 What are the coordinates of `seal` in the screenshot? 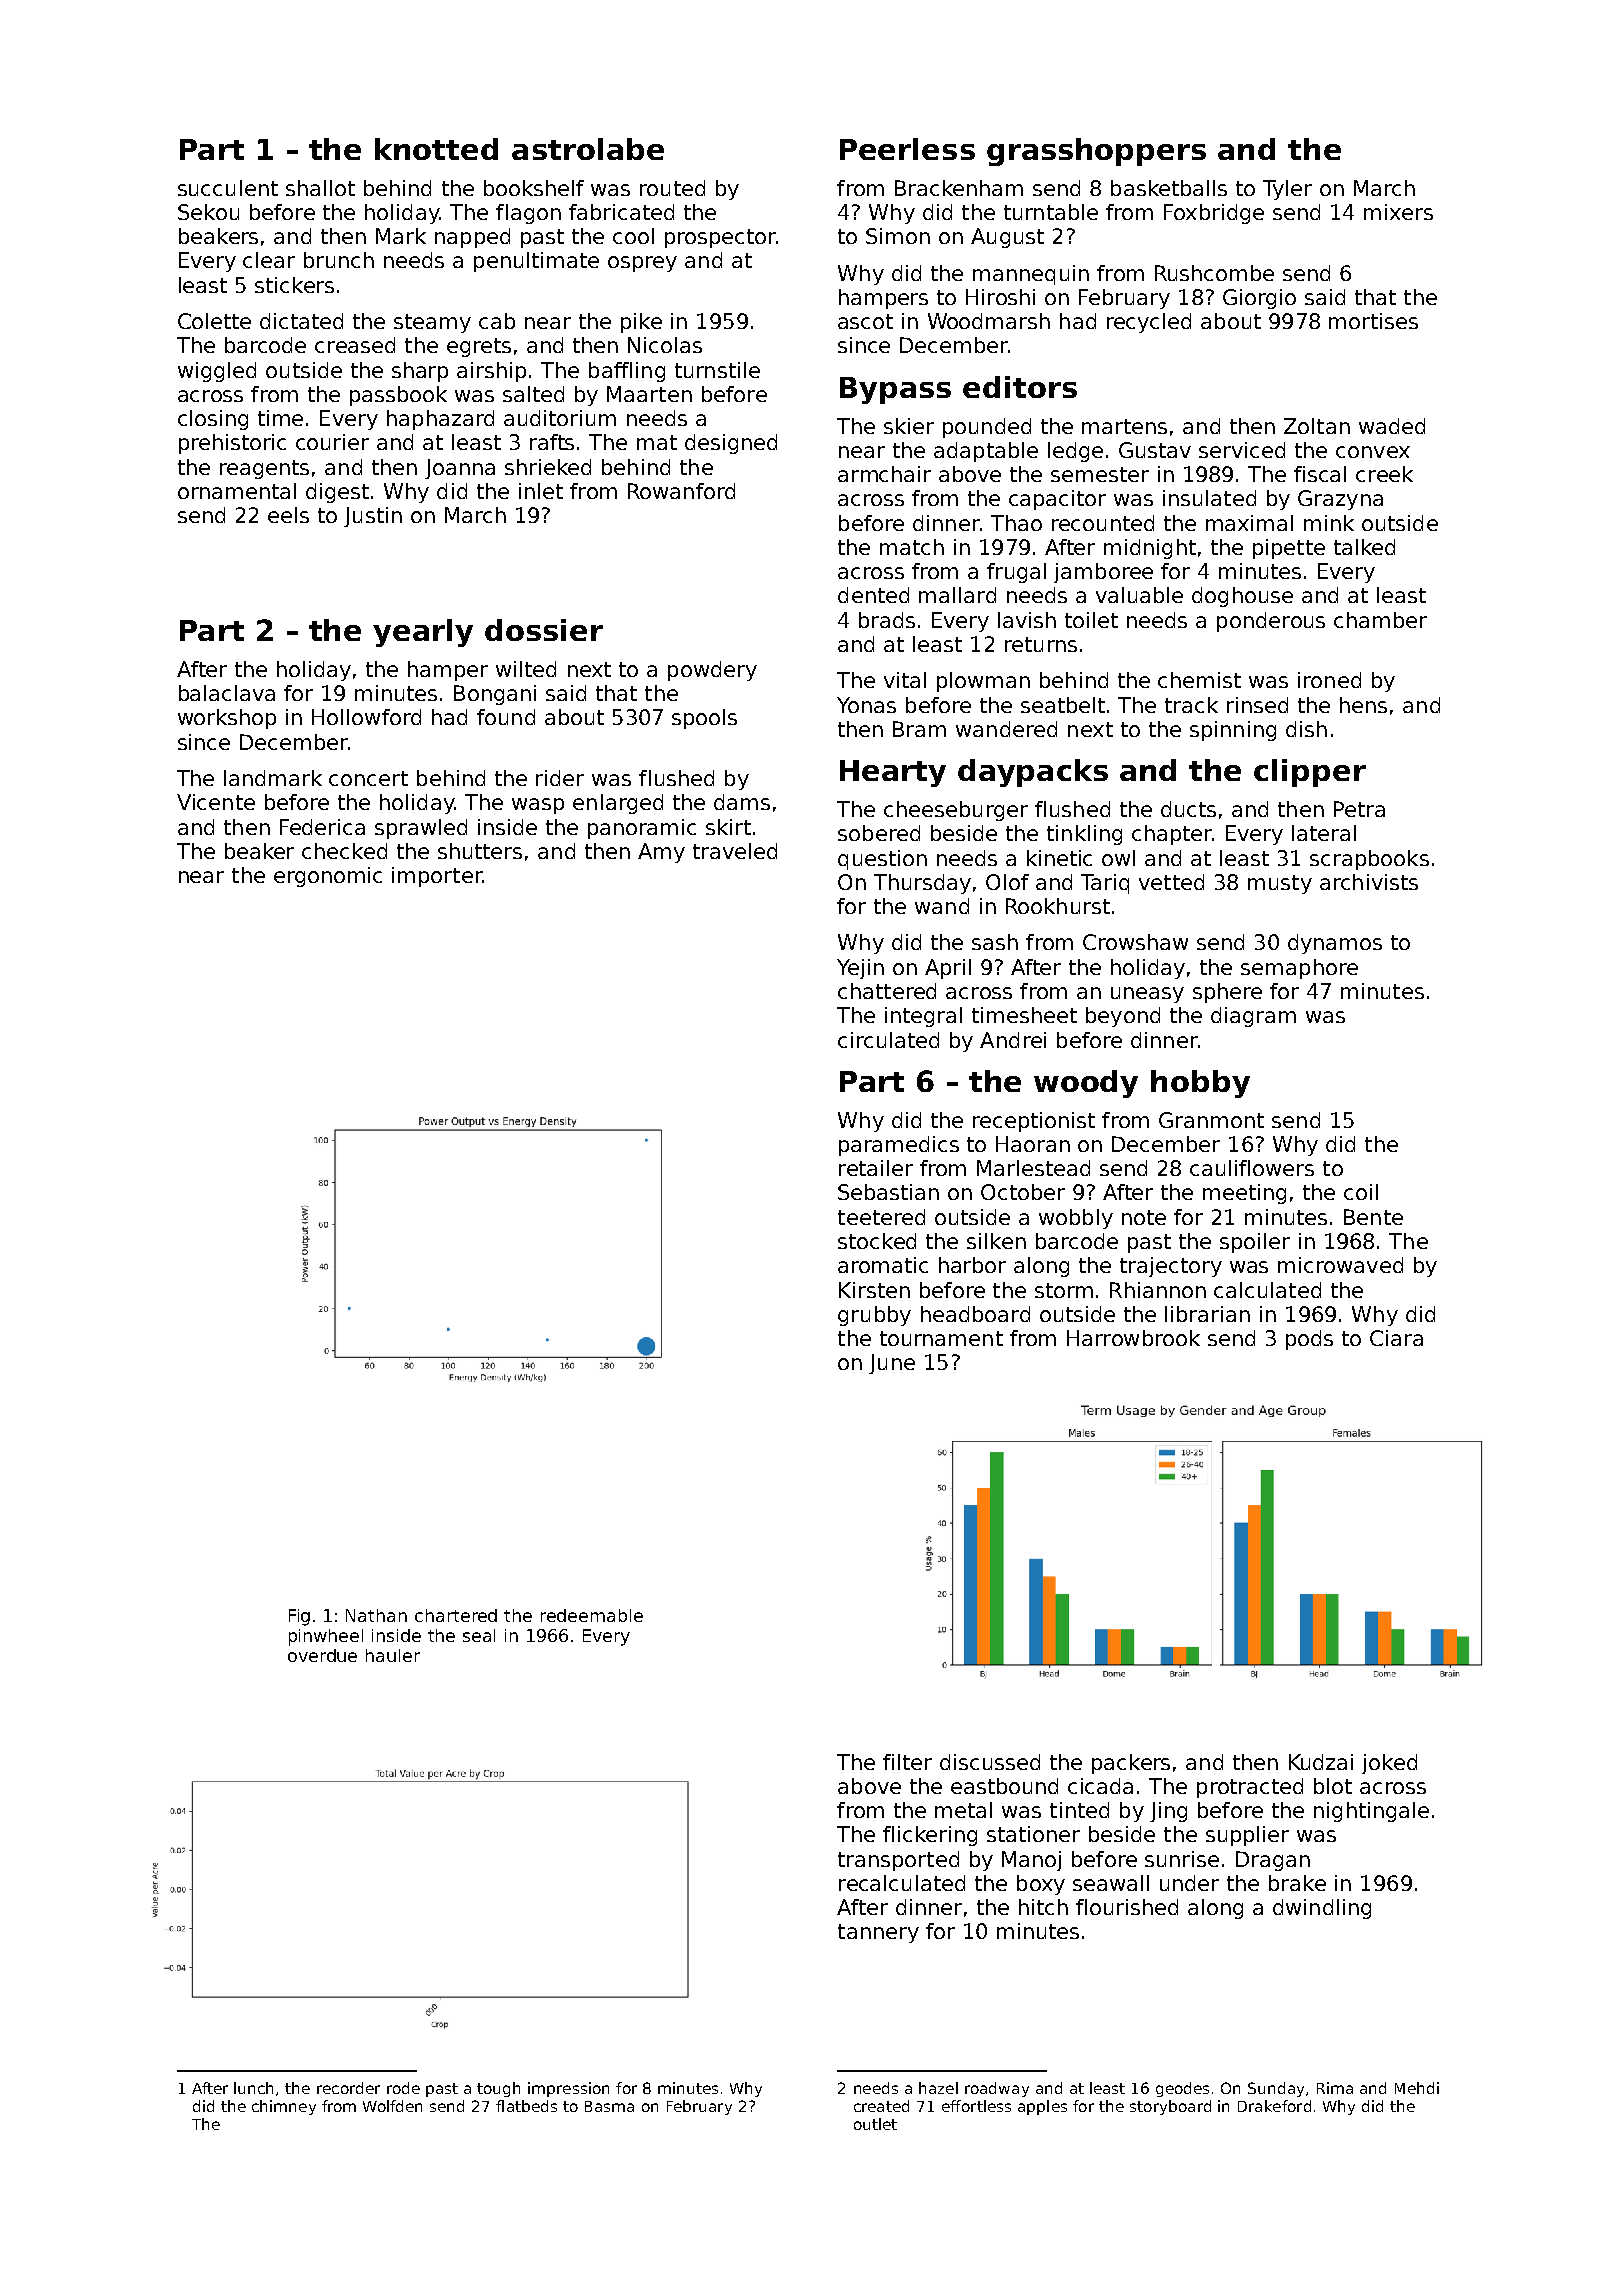 It's located at (479, 1635).
